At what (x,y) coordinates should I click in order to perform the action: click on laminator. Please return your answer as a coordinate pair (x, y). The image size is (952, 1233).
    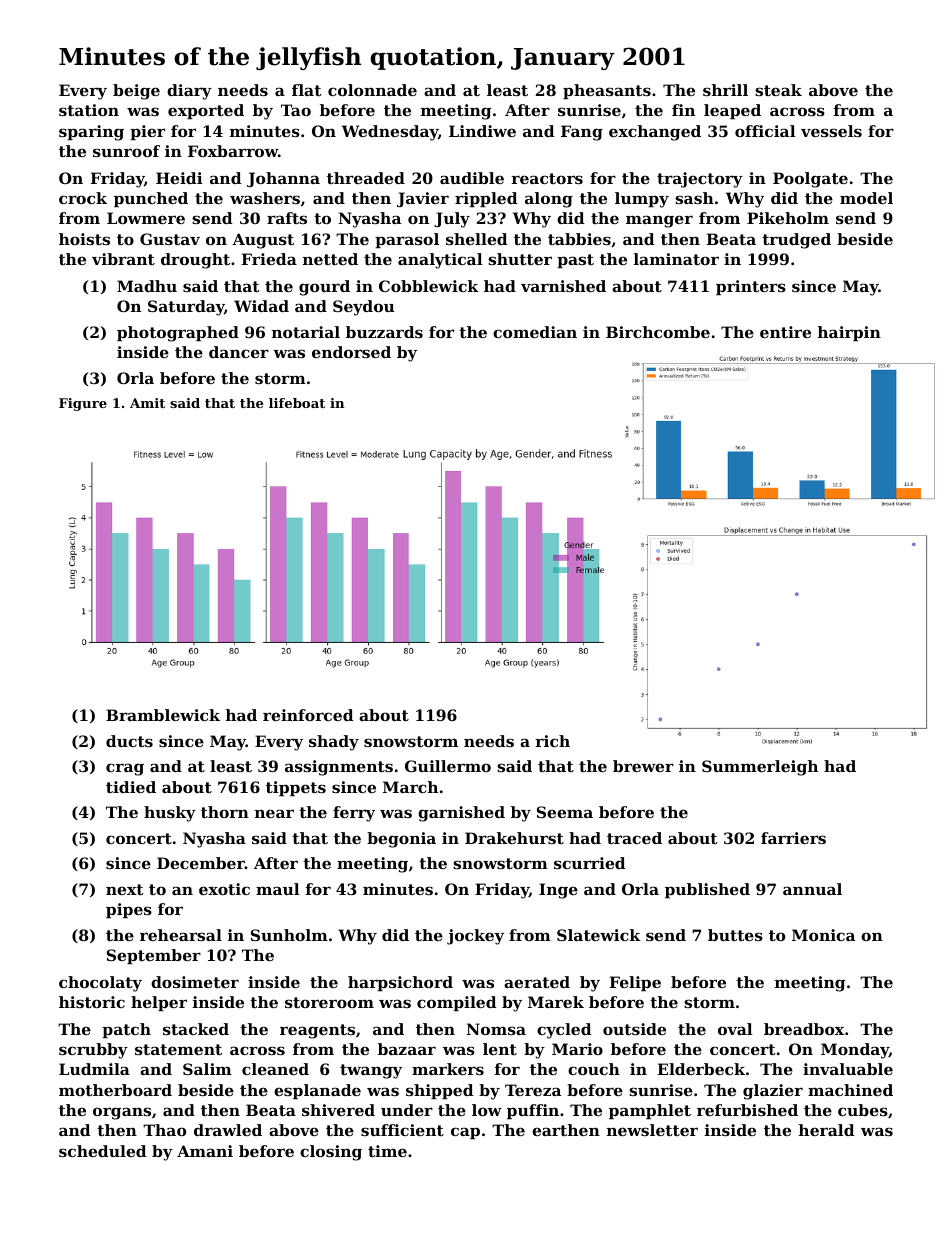
    Looking at the image, I should click on (676, 259).
